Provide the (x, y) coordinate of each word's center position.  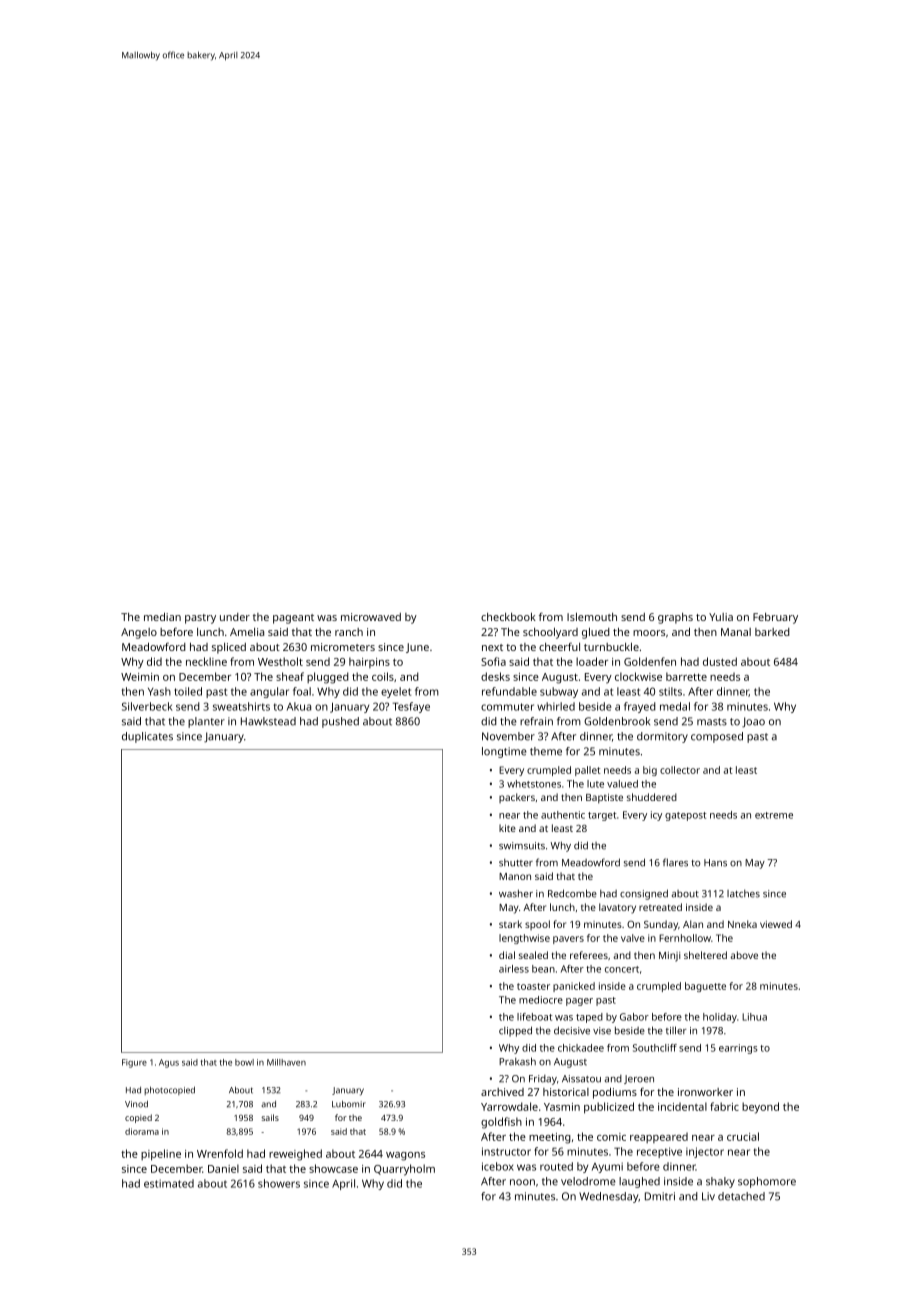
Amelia (247, 632)
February (775, 618)
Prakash (517, 1061)
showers (279, 1183)
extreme (774, 815)
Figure (134, 1063)
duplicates (147, 737)
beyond (760, 1108)
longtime (504, 752)
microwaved (371, 617)
